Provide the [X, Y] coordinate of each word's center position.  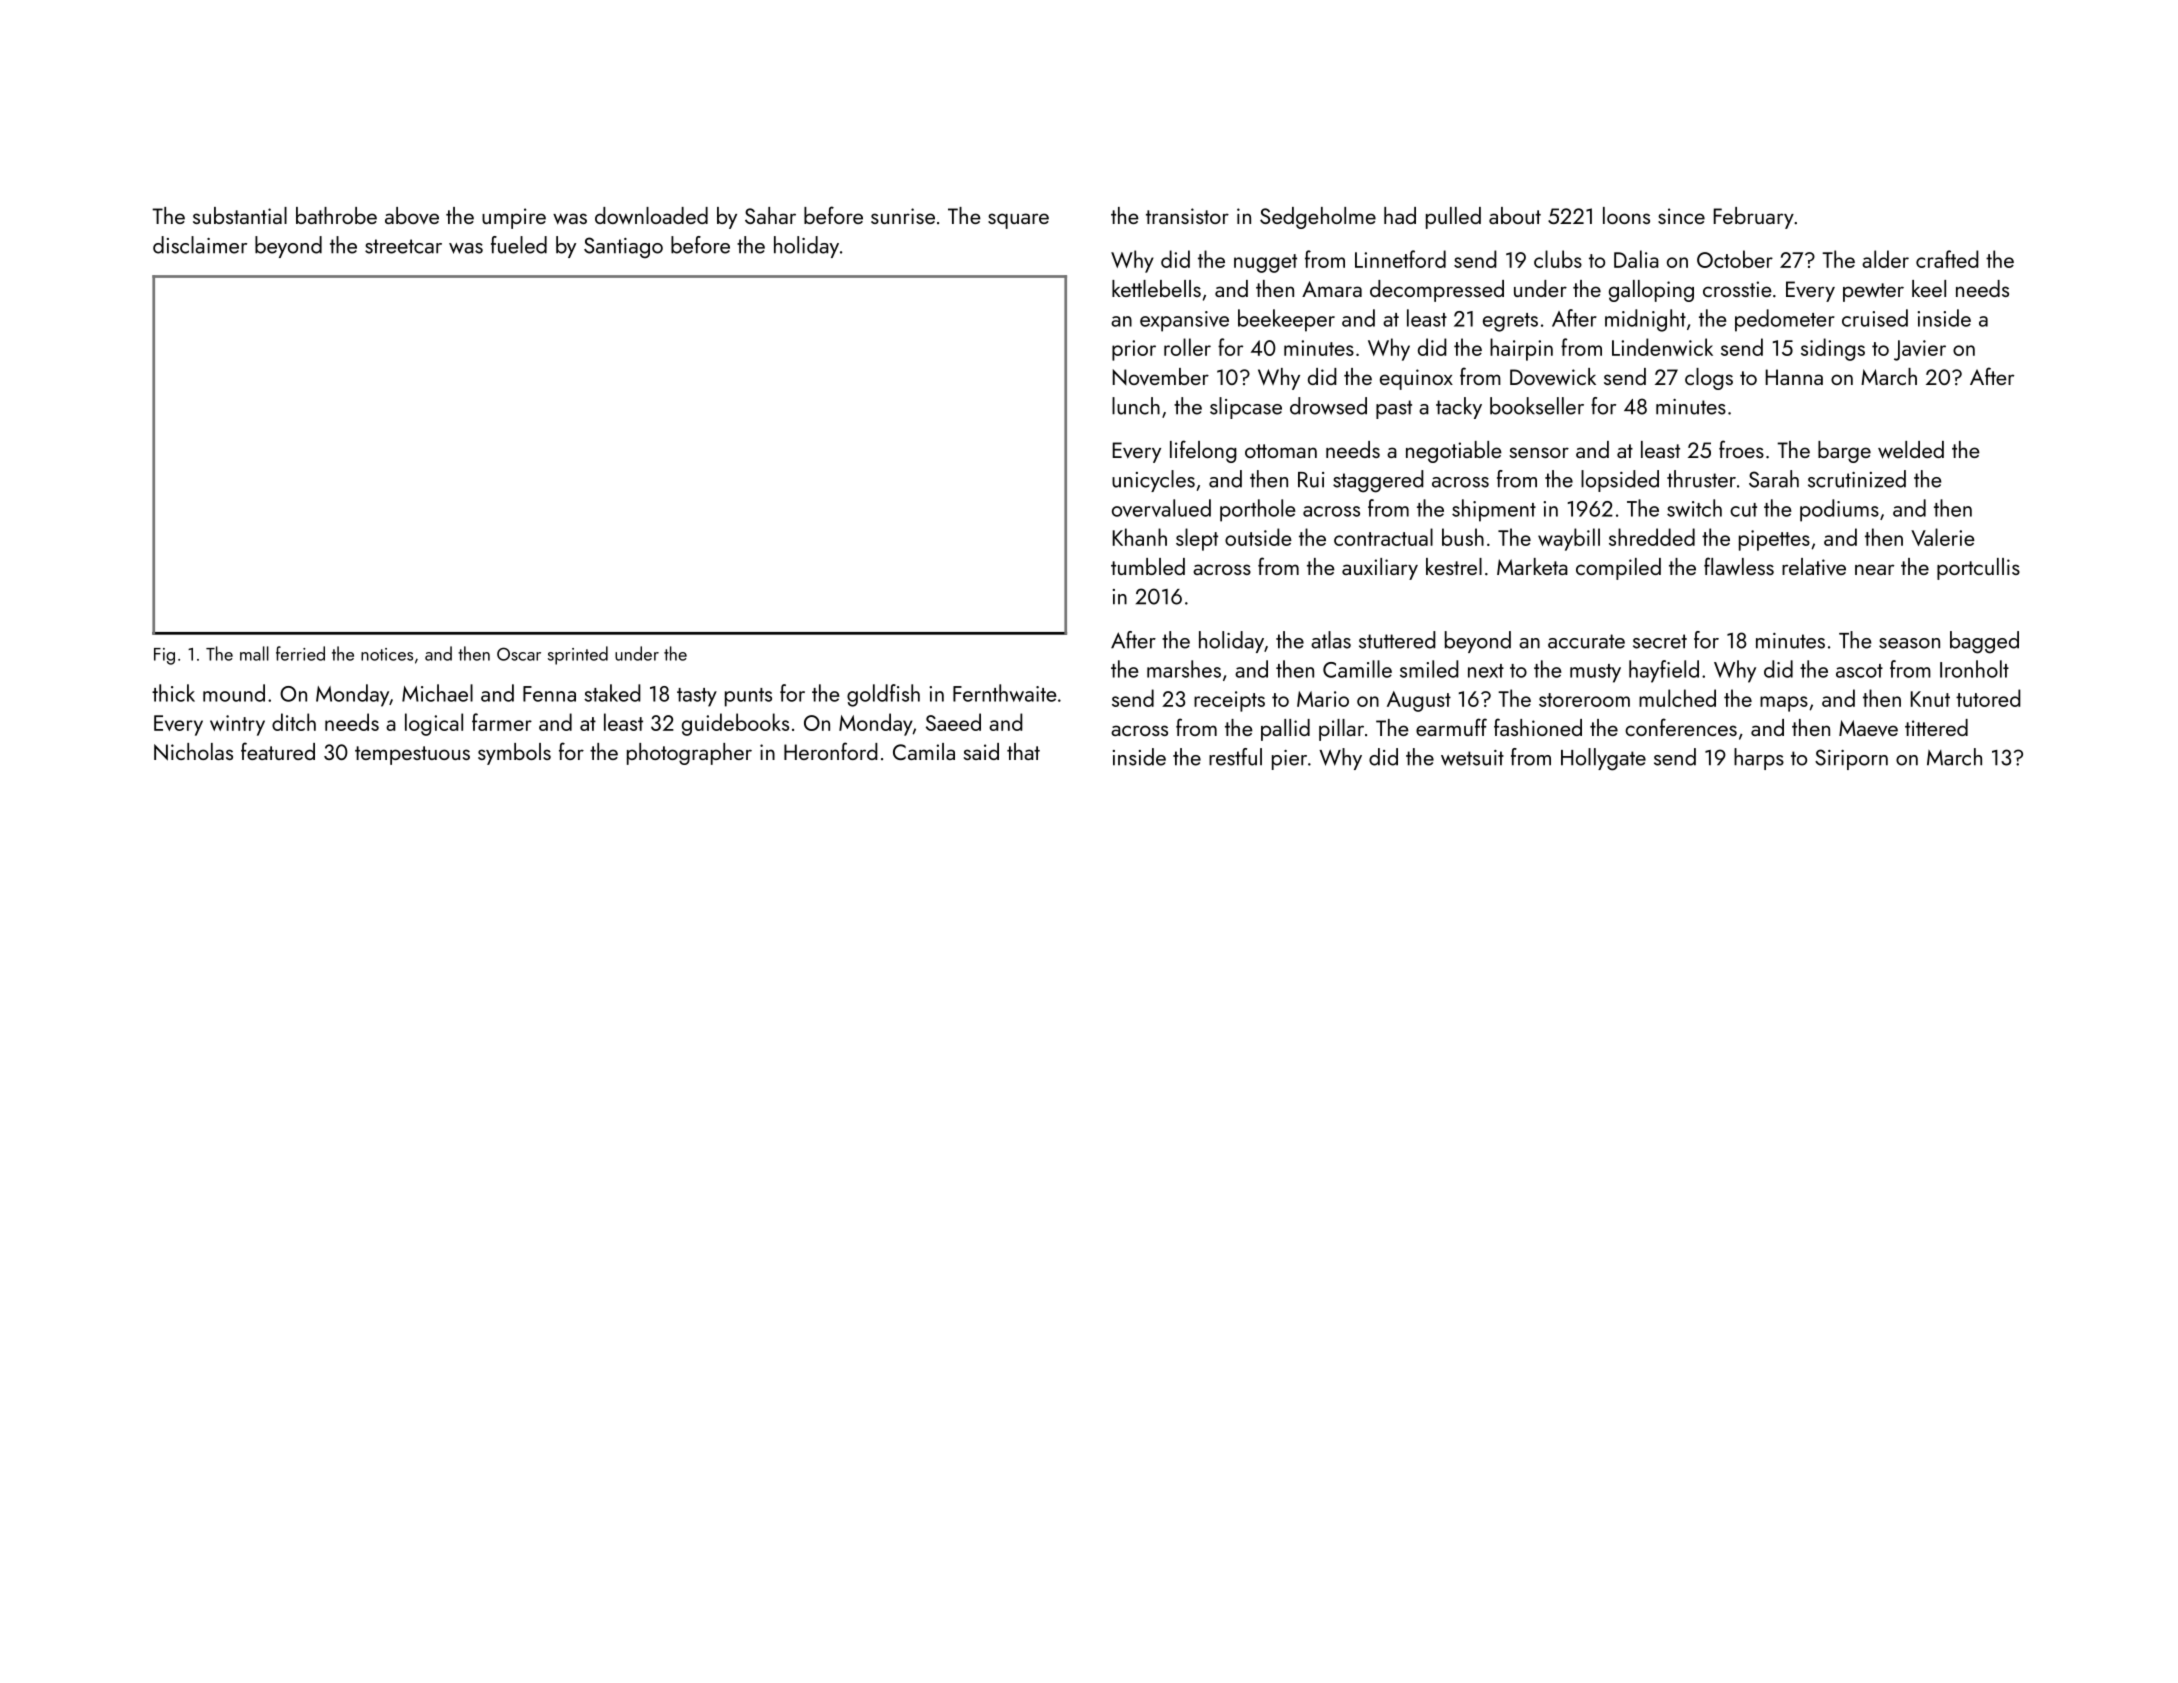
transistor [1187, 216]
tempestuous [412, 755]
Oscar [519, 654]
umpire [514, 218]
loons [1626, 215]
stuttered [1397, 640]
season [1909, 643]
